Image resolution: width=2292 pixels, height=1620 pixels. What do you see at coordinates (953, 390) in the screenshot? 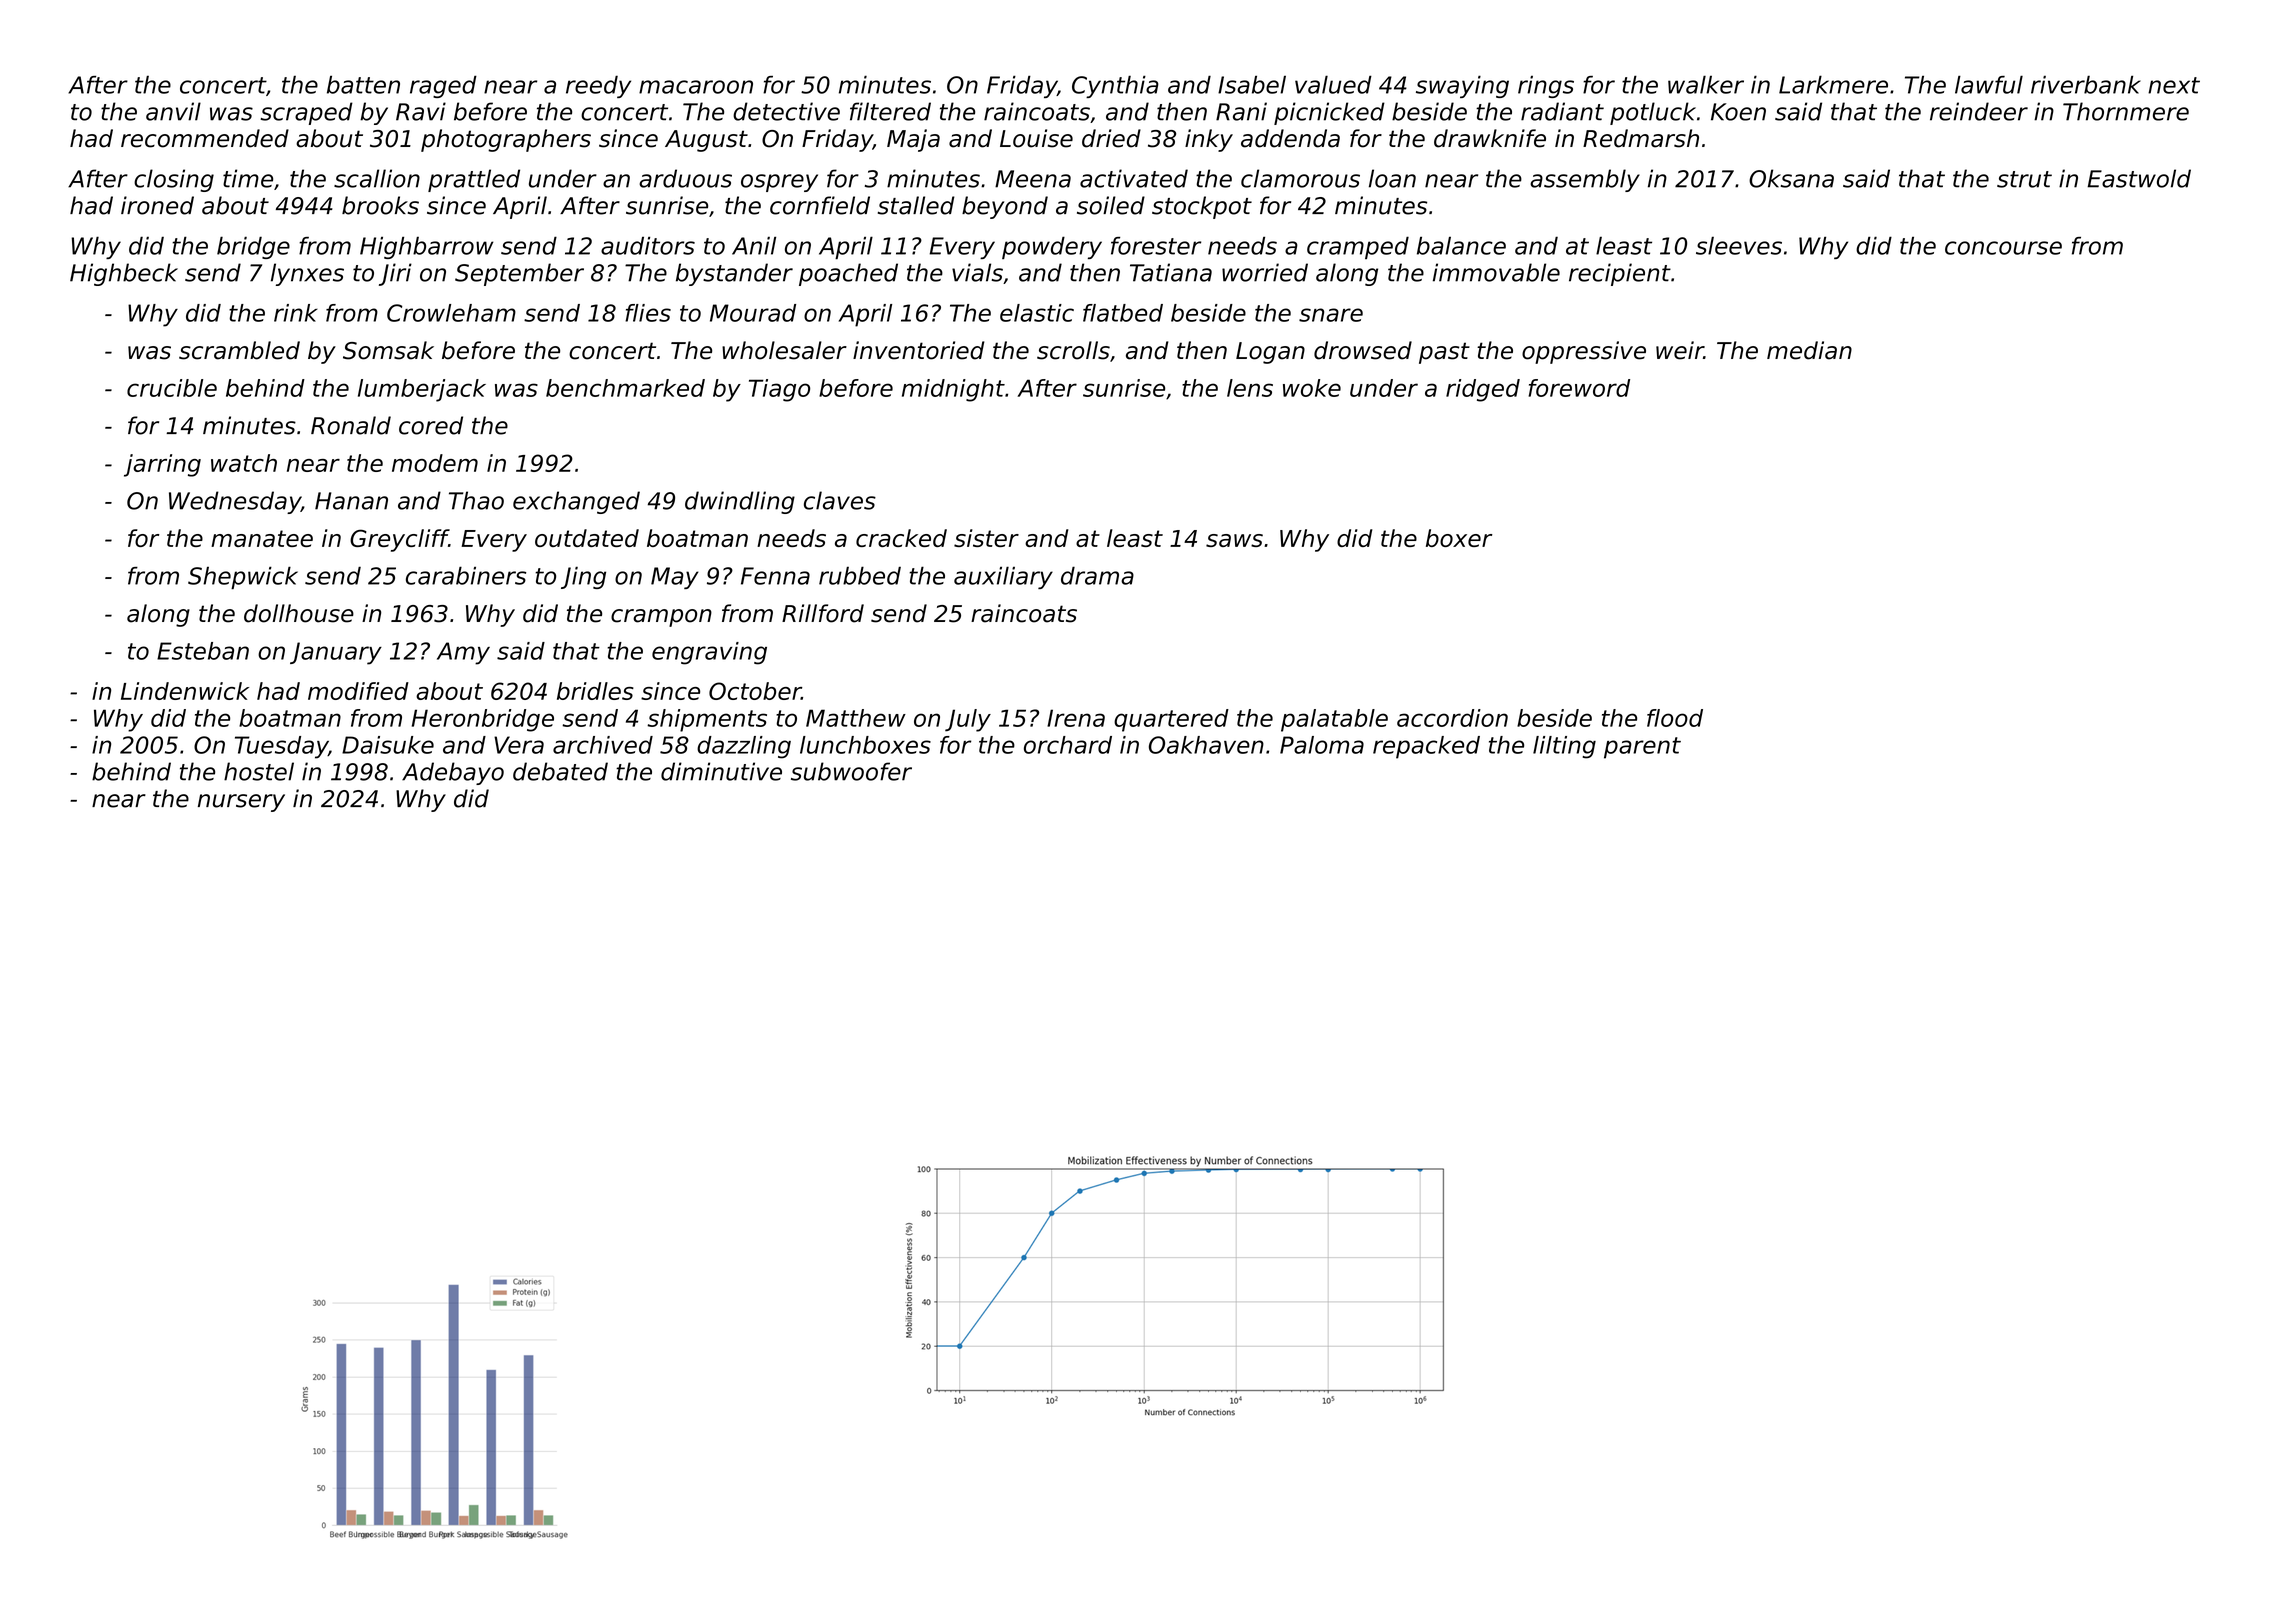
I see `midnight` at bounding box center [953, 390].
